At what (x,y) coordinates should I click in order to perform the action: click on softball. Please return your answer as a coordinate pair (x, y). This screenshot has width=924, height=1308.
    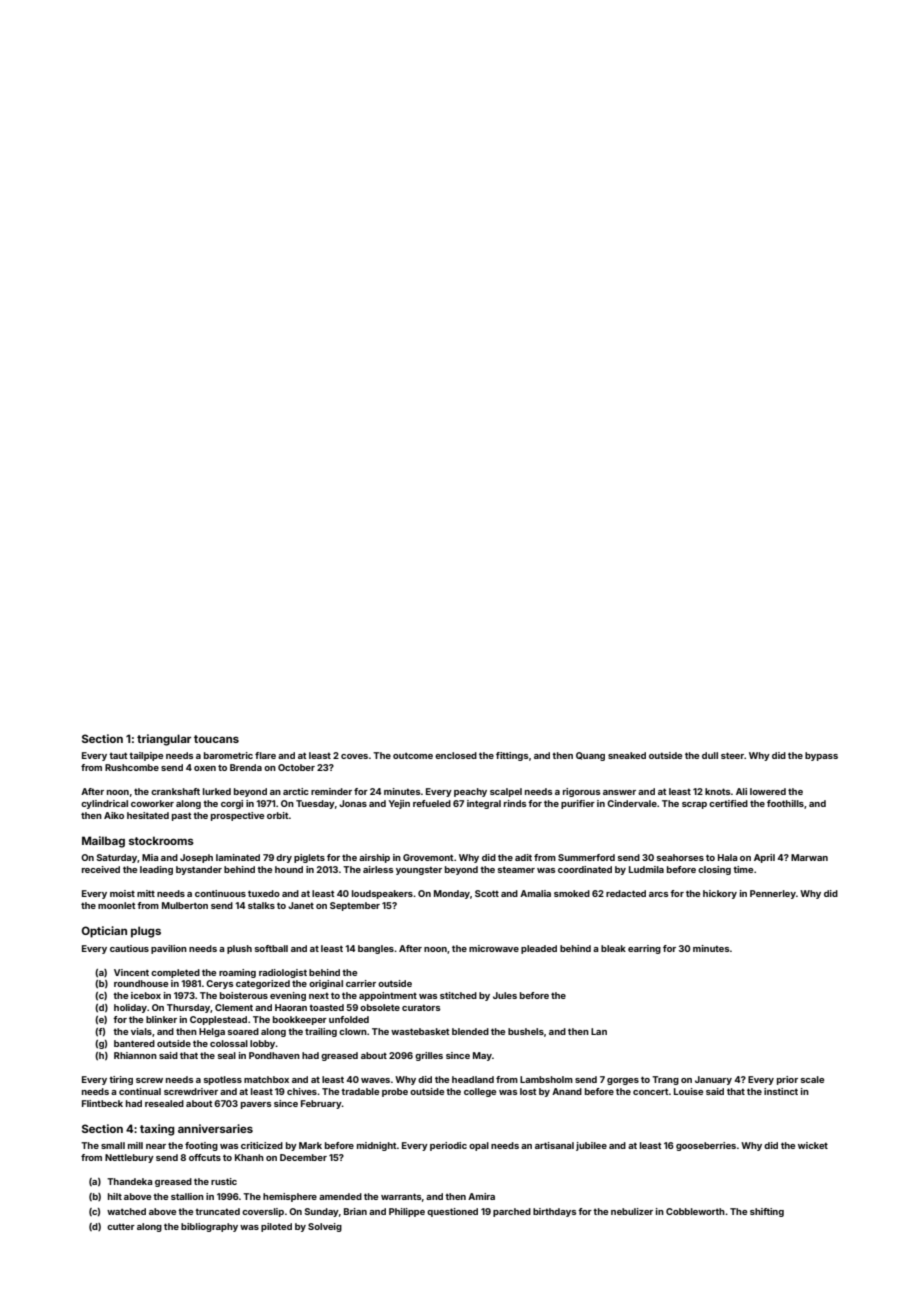
    Looking at the image, I should click on (271, 948).
